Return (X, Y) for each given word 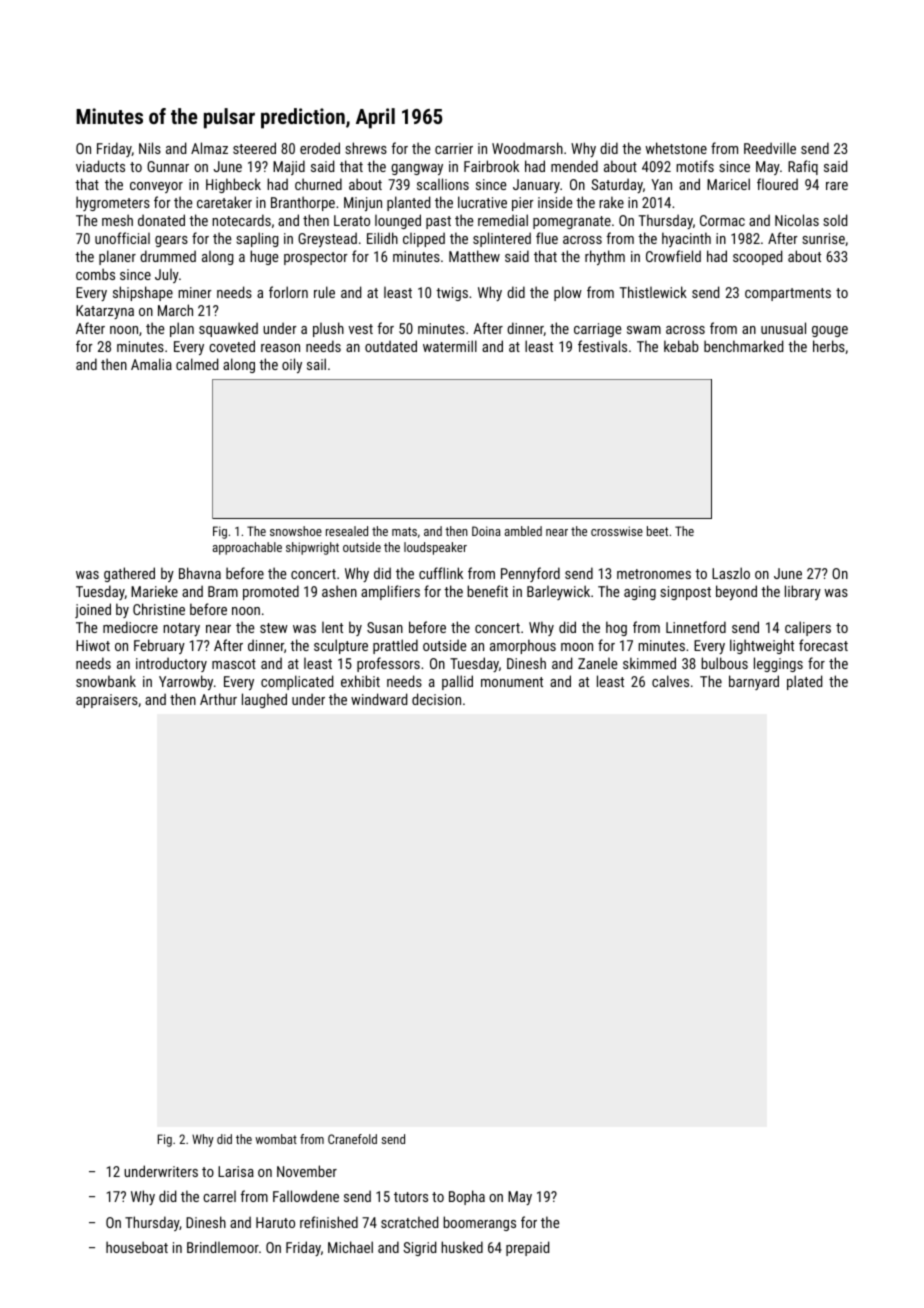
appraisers (107, 701)
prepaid (527, 1248)
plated (804, 682)
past (438, 222)
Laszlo (731, 573)
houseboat (137, 1247)
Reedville (770, 148)
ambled (523, 531)
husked (462, 1247)
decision (436, 699)
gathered (129, 574)
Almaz (209, 148)
